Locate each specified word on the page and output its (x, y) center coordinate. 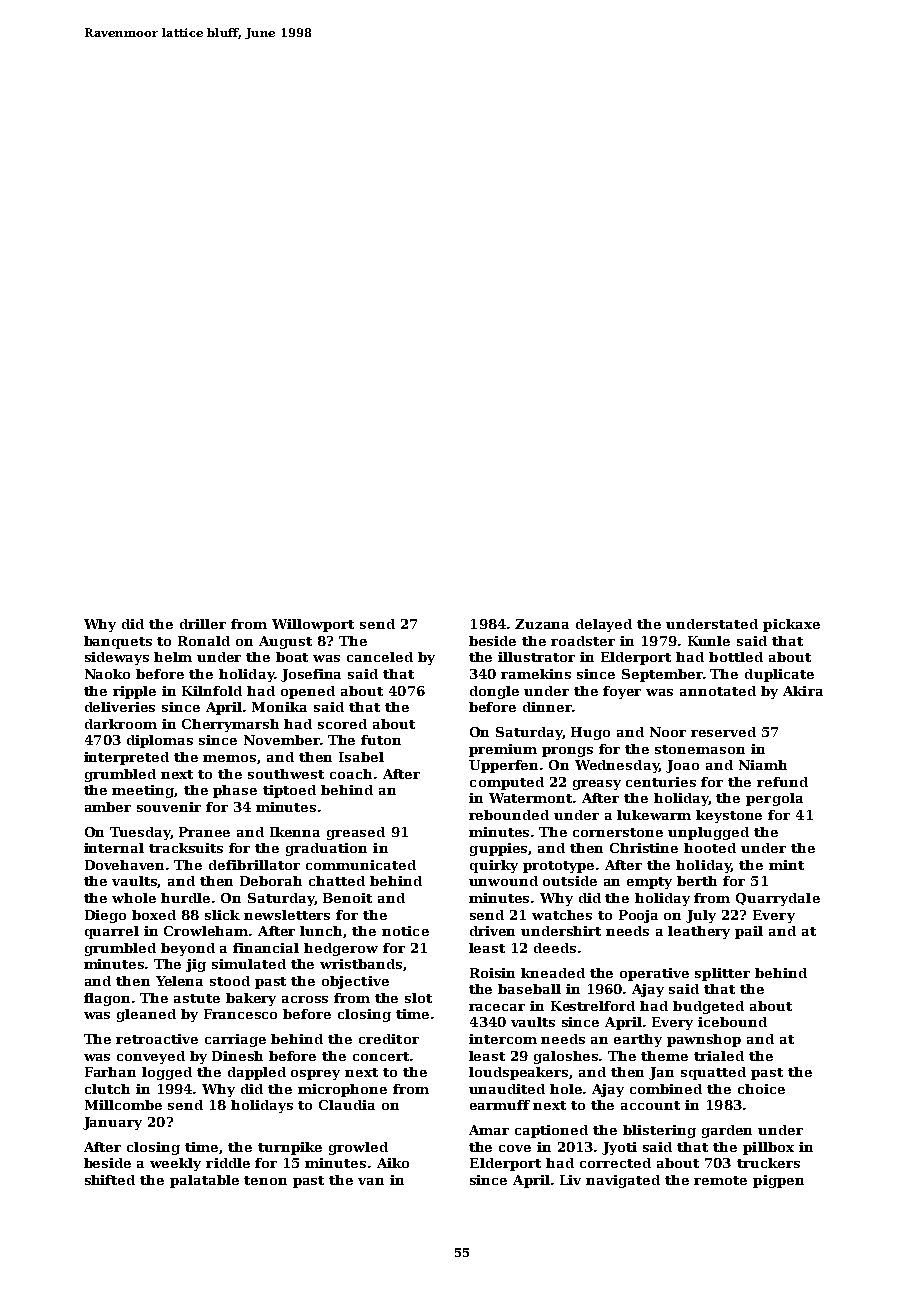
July (701, 916)
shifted (110, 1180)
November (282, 740)
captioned (551, 1131)
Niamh (763, 765)
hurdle (185, 898)
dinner (547, 707)
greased (356, 833)
